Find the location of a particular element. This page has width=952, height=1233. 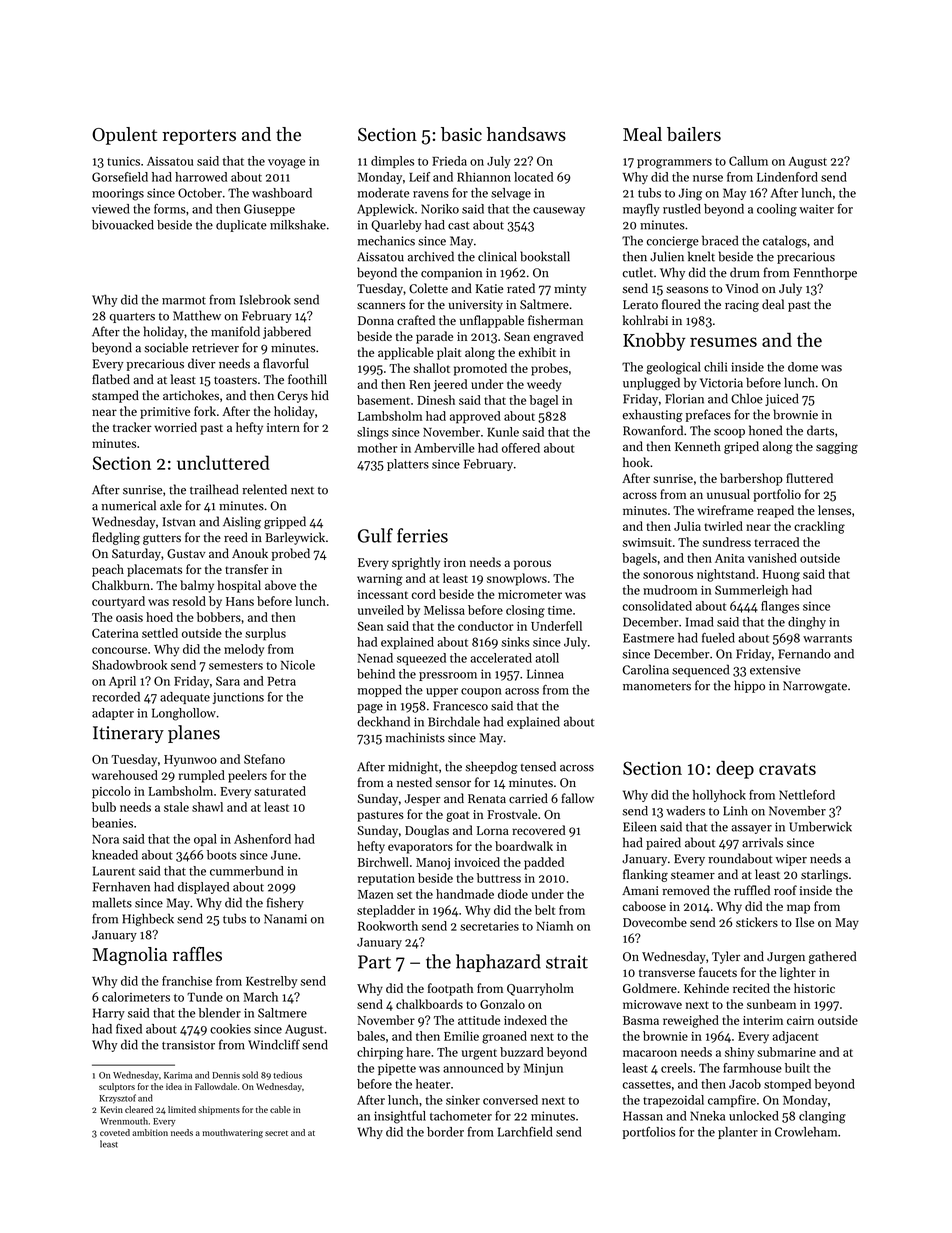

quarters is located at coordinates (132, 318).
